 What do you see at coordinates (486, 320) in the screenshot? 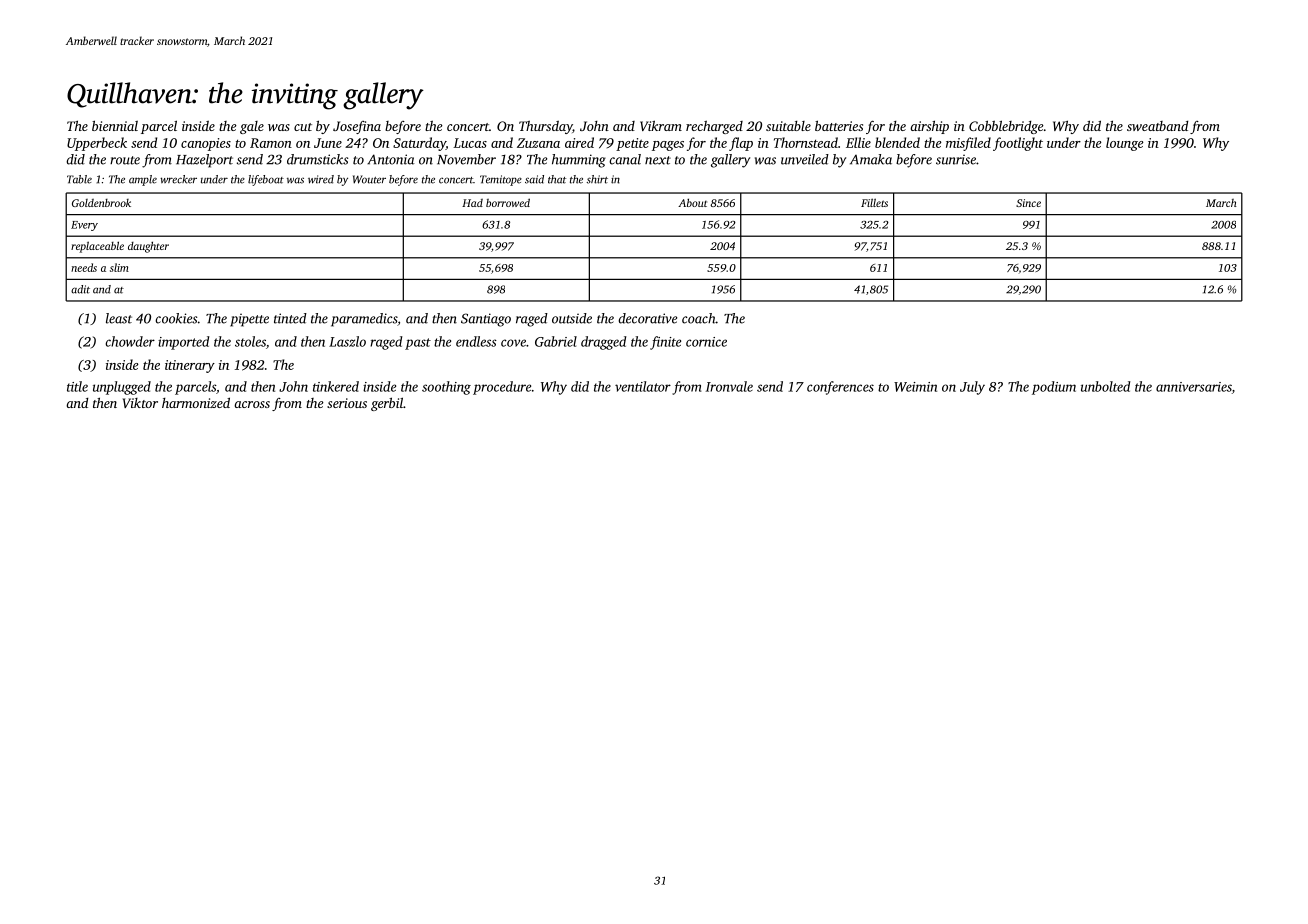
I see `Santiago` at bounding box center [486, 320].
